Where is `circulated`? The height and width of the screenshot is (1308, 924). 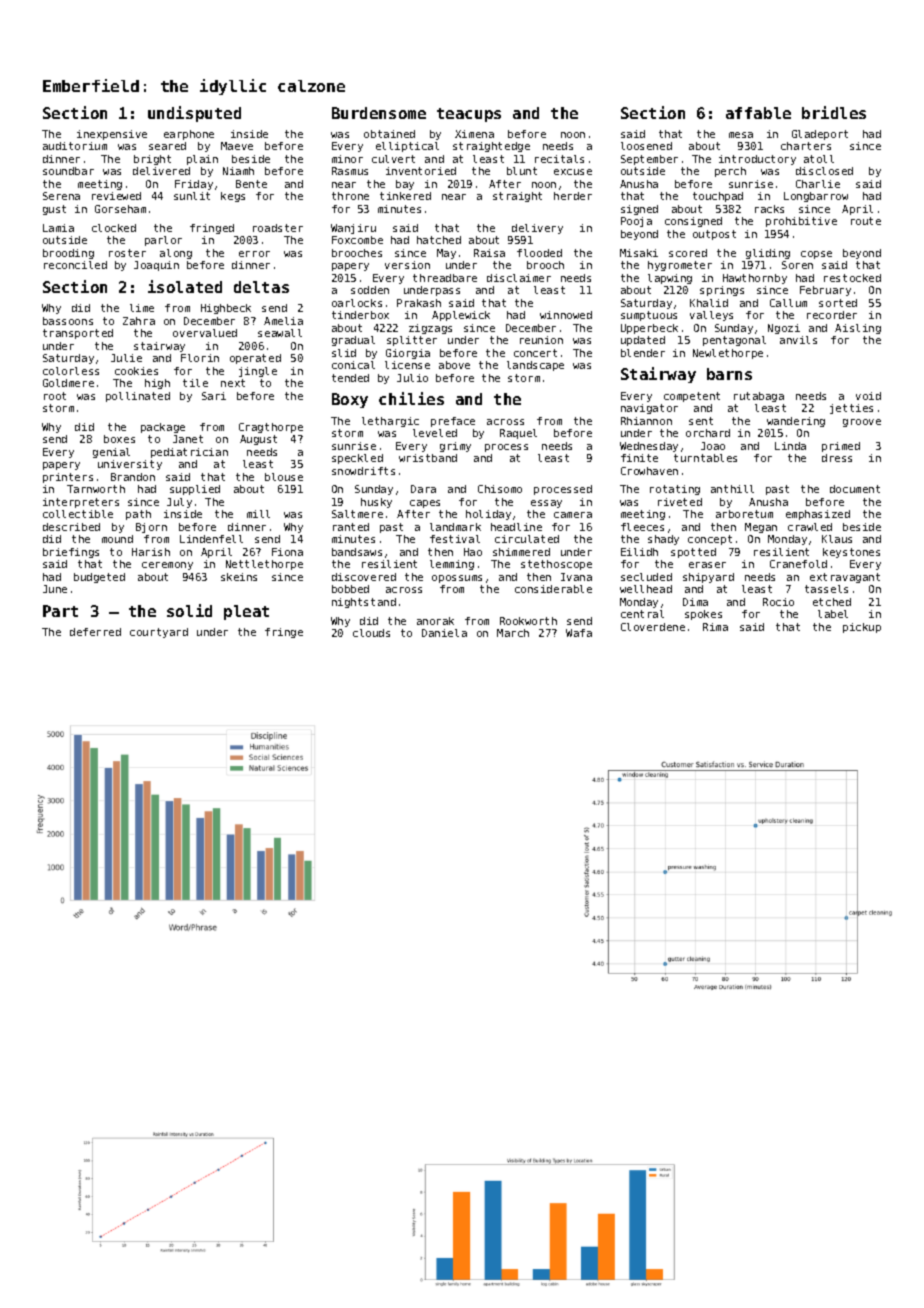
circulated is located at coordinates (527, 539).
